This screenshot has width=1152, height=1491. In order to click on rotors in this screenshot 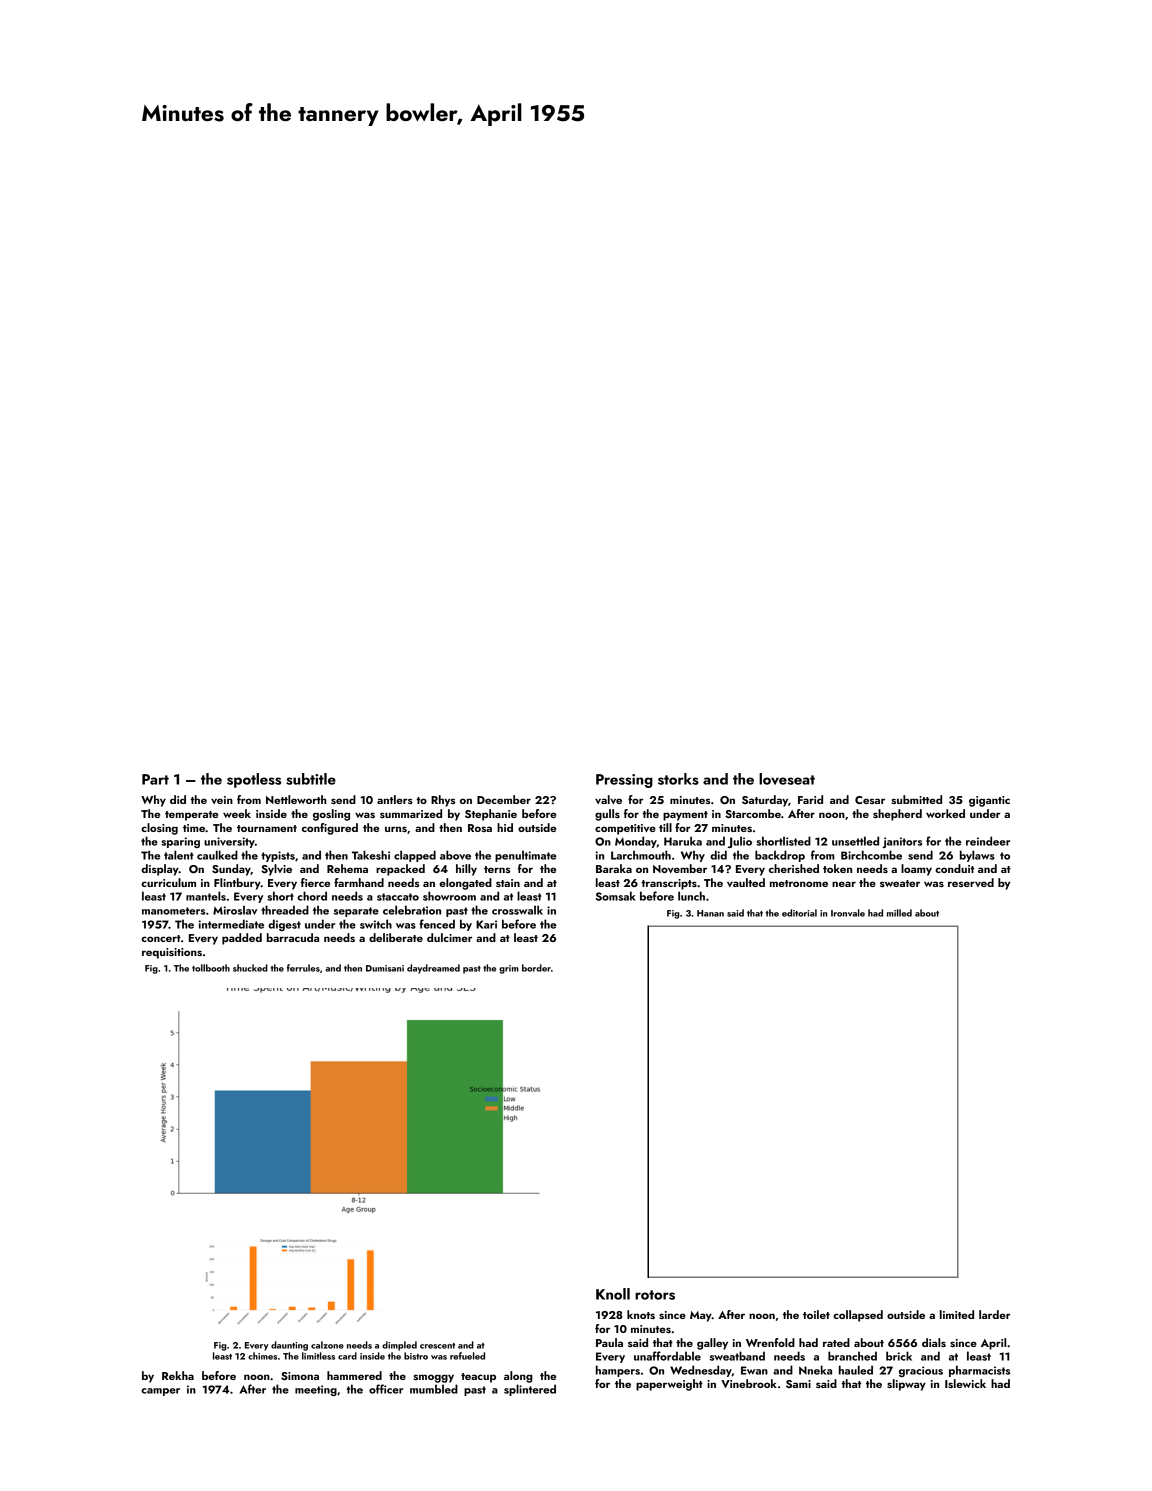, I will do `click(655, 1295)`.
